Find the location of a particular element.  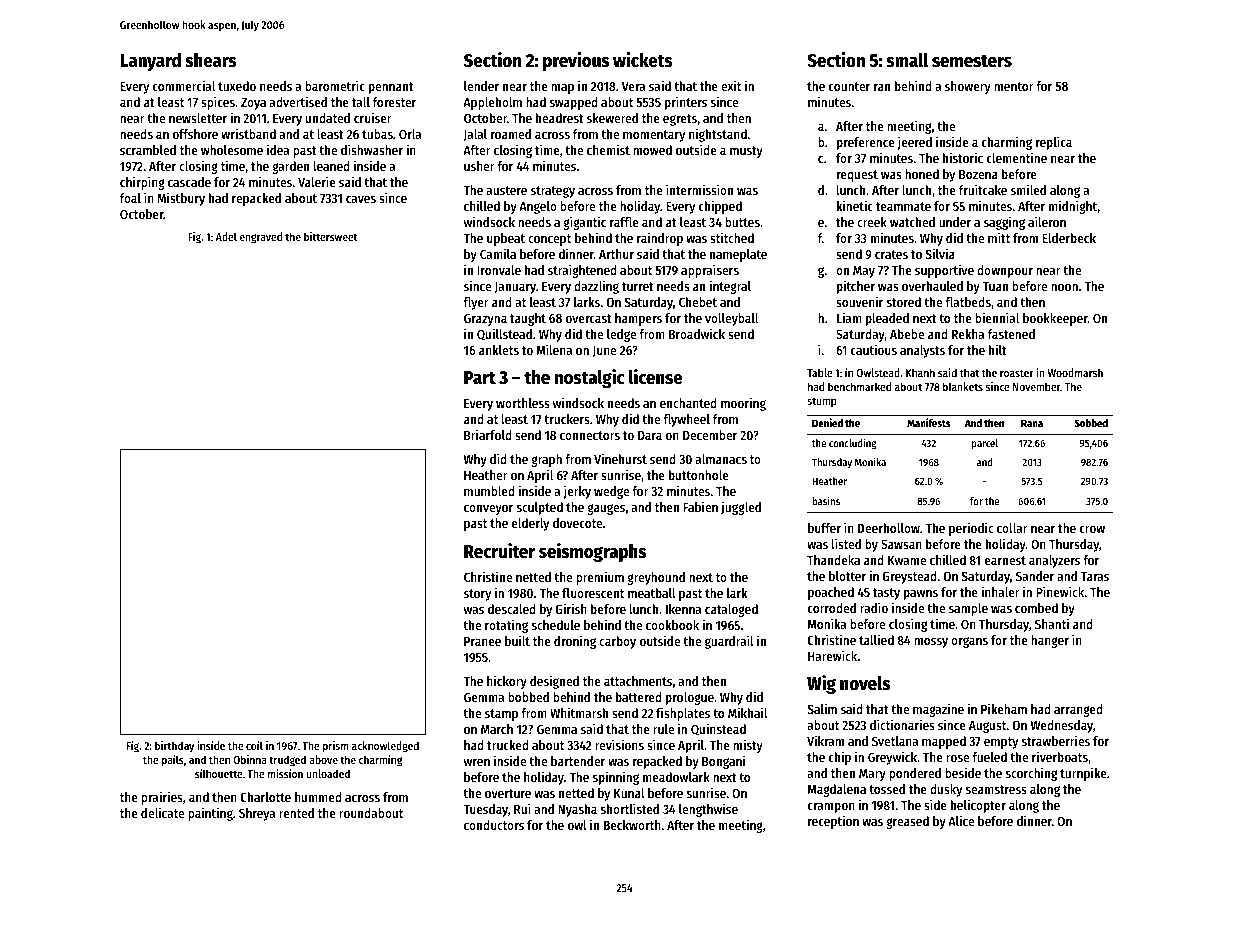

descaled is located at coordinates (512, 609).
